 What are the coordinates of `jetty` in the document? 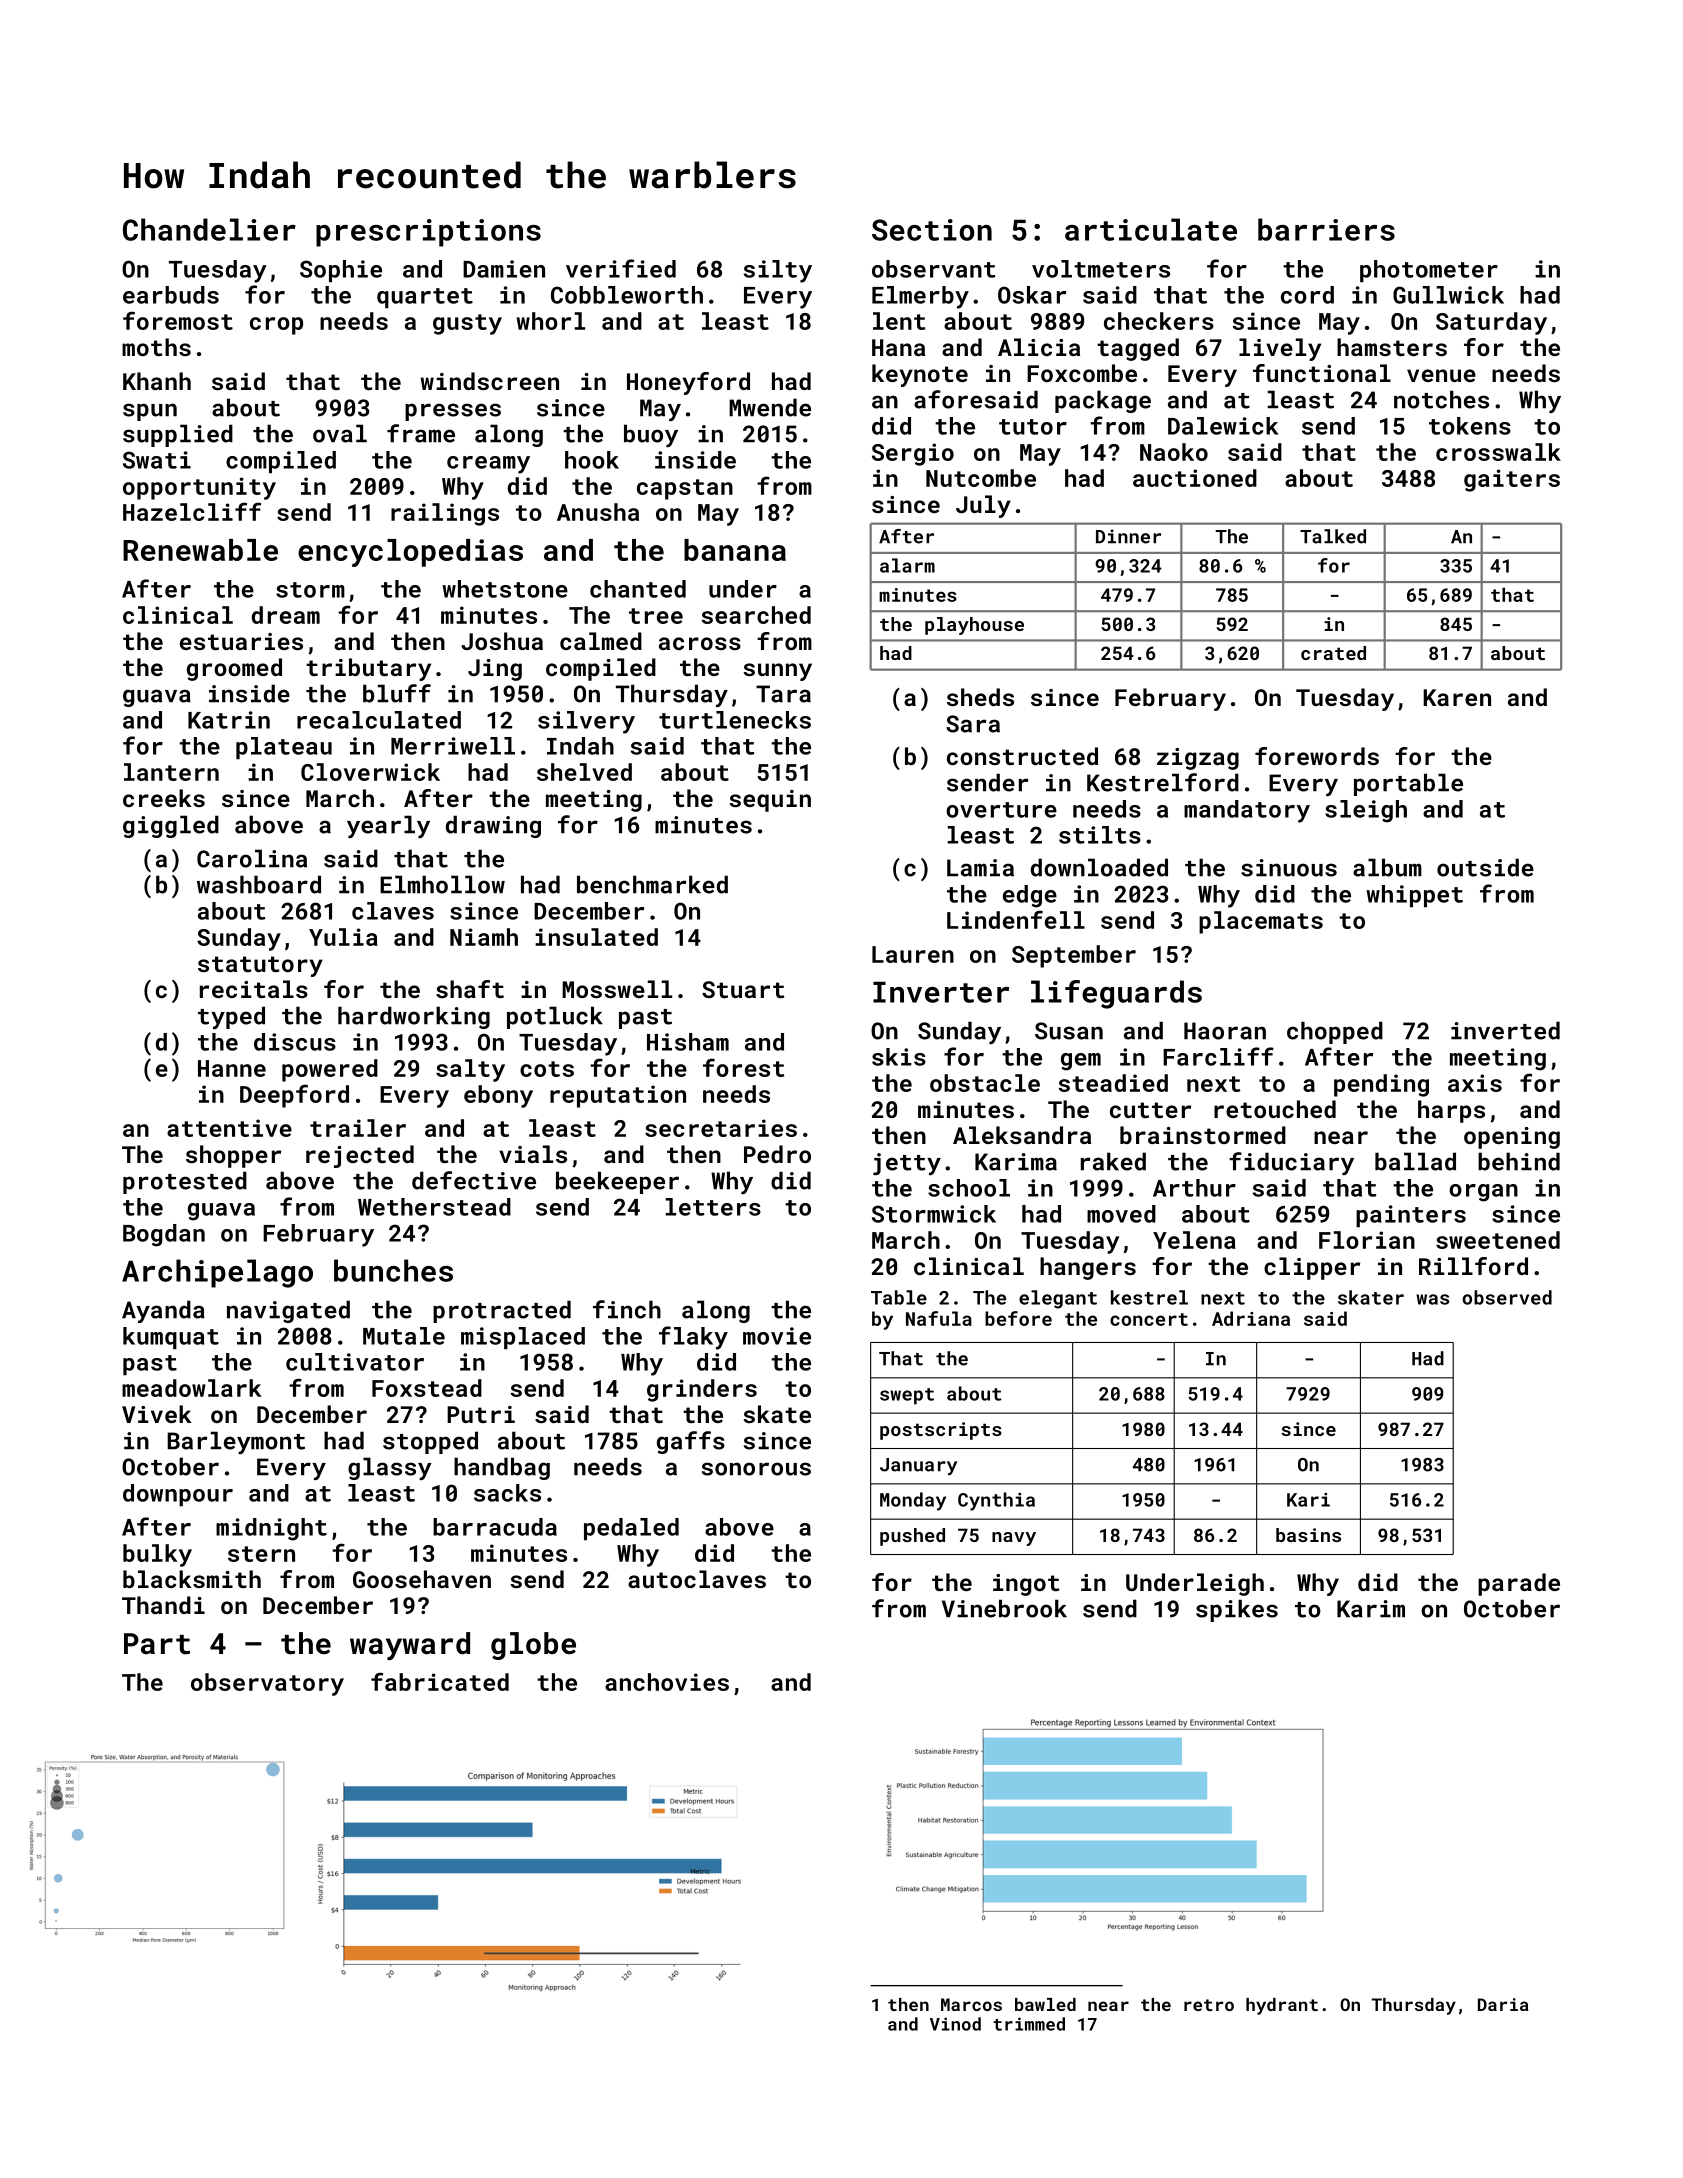 It's located at (907, 1164).
